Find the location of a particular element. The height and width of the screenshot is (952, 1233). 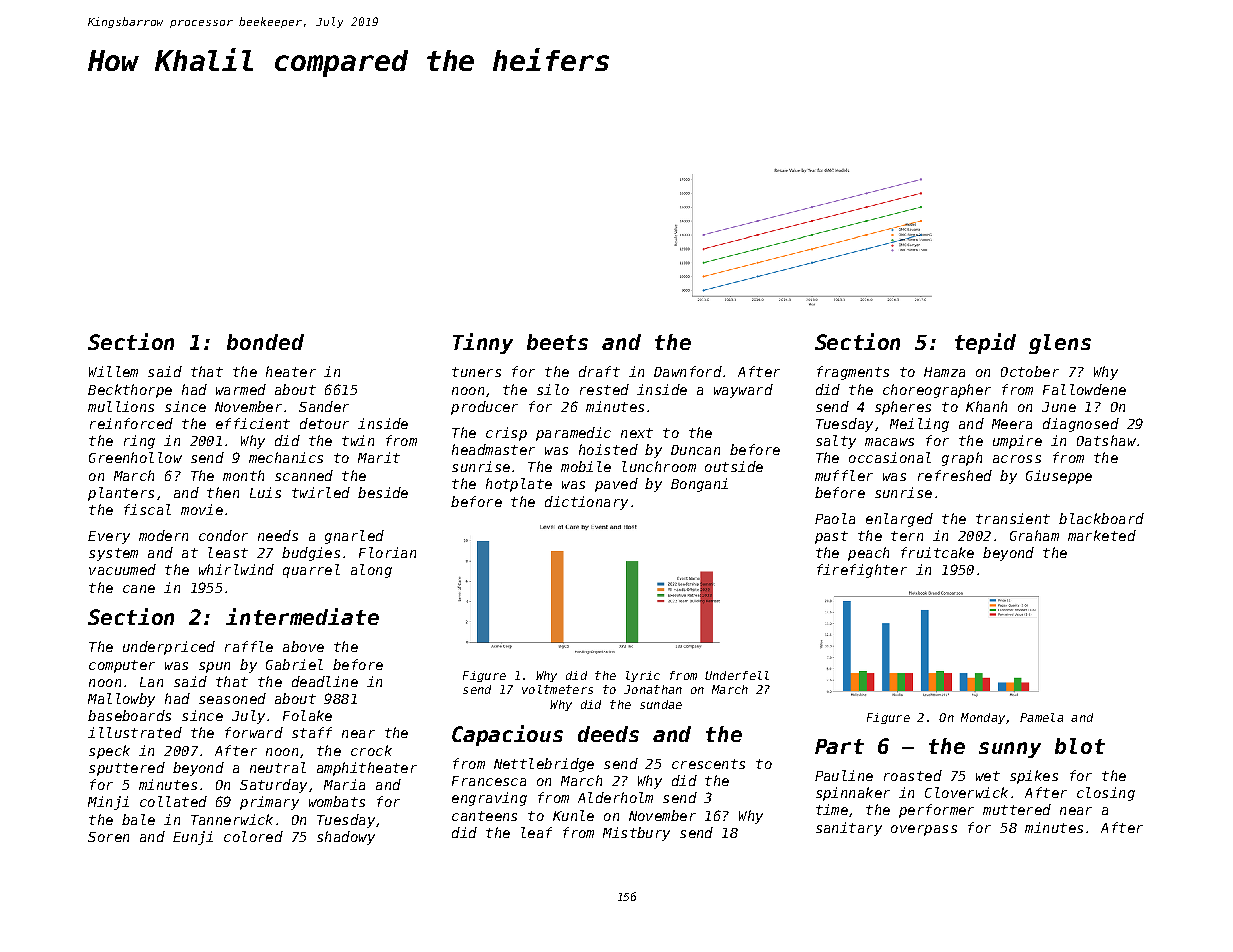

tepid is located at coordinates (985, 343).
